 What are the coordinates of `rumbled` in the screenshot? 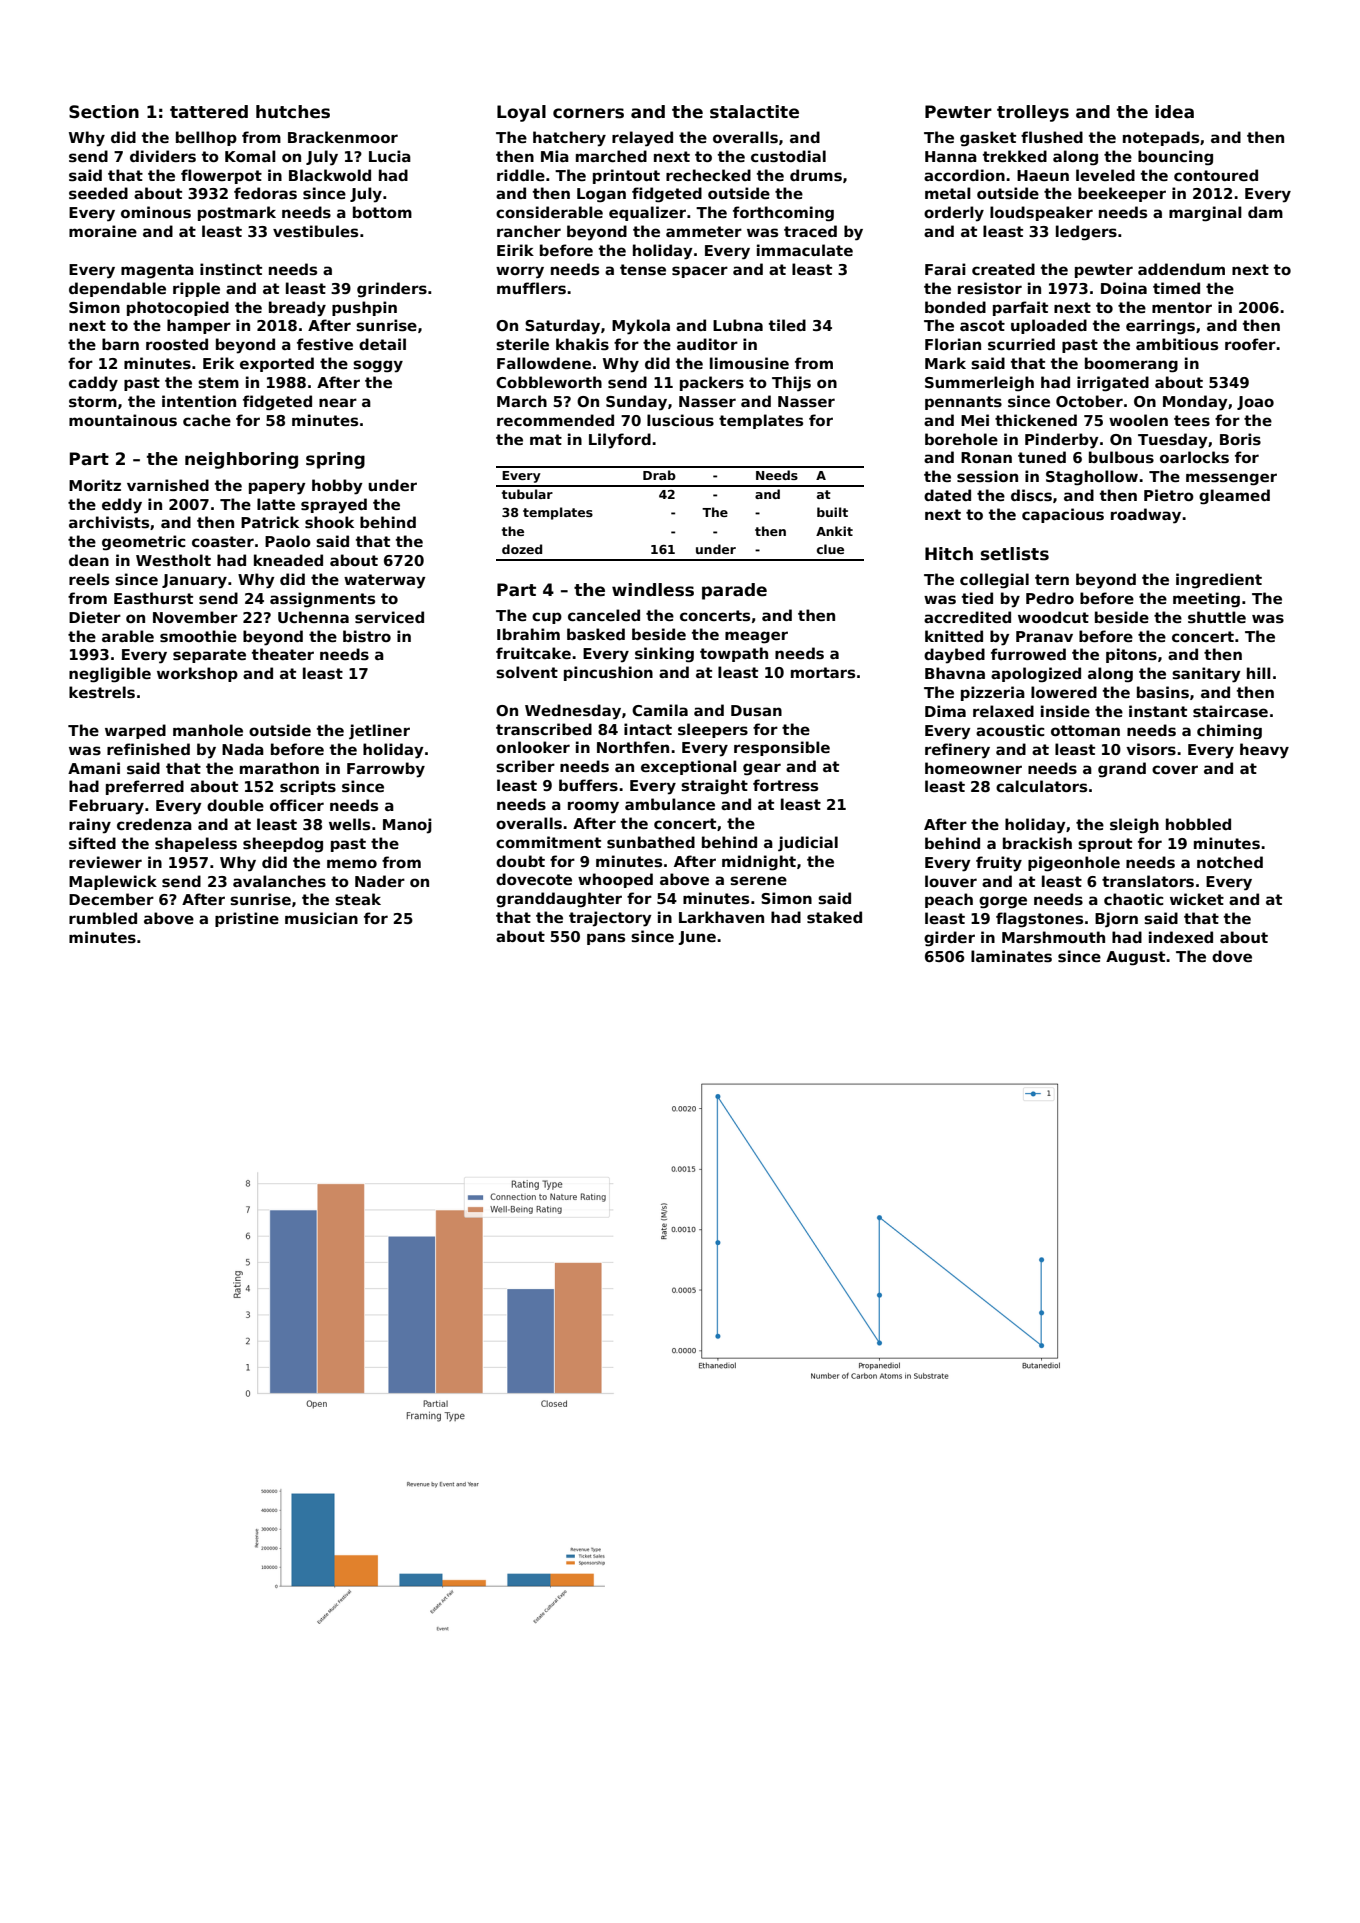 It's located at (103, 918).
